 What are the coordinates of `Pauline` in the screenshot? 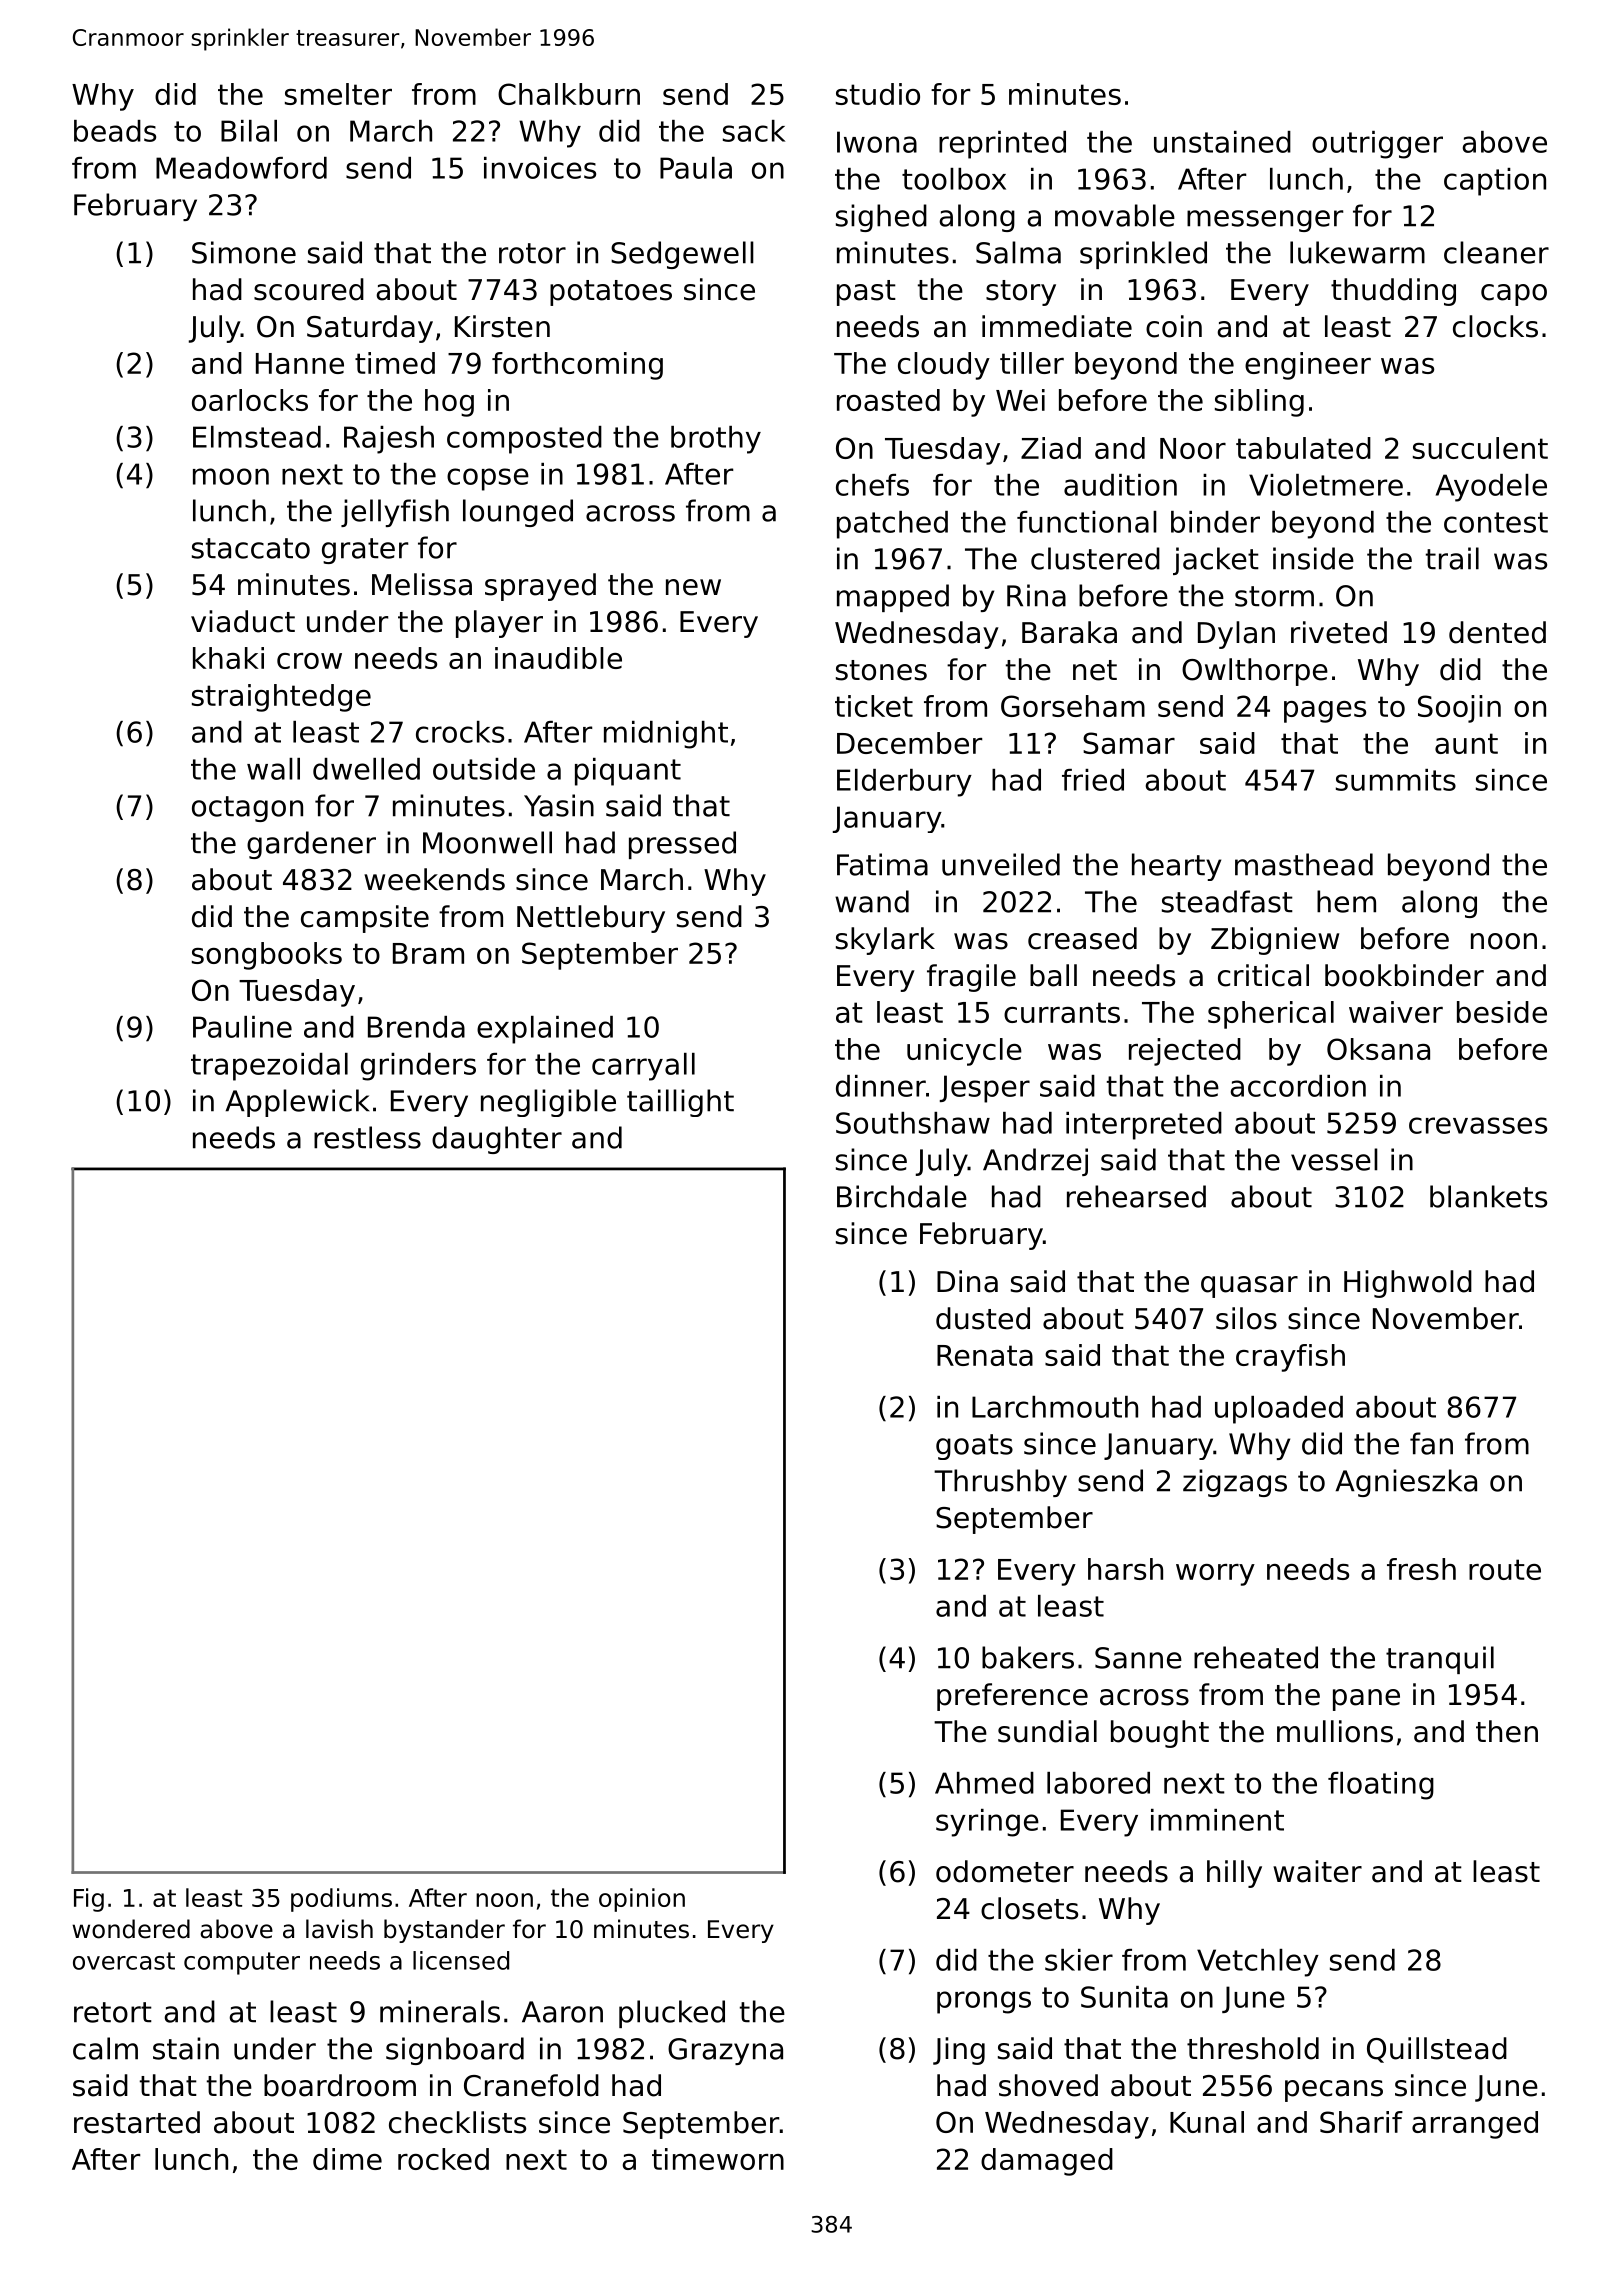 It's located at (242, 1027).
